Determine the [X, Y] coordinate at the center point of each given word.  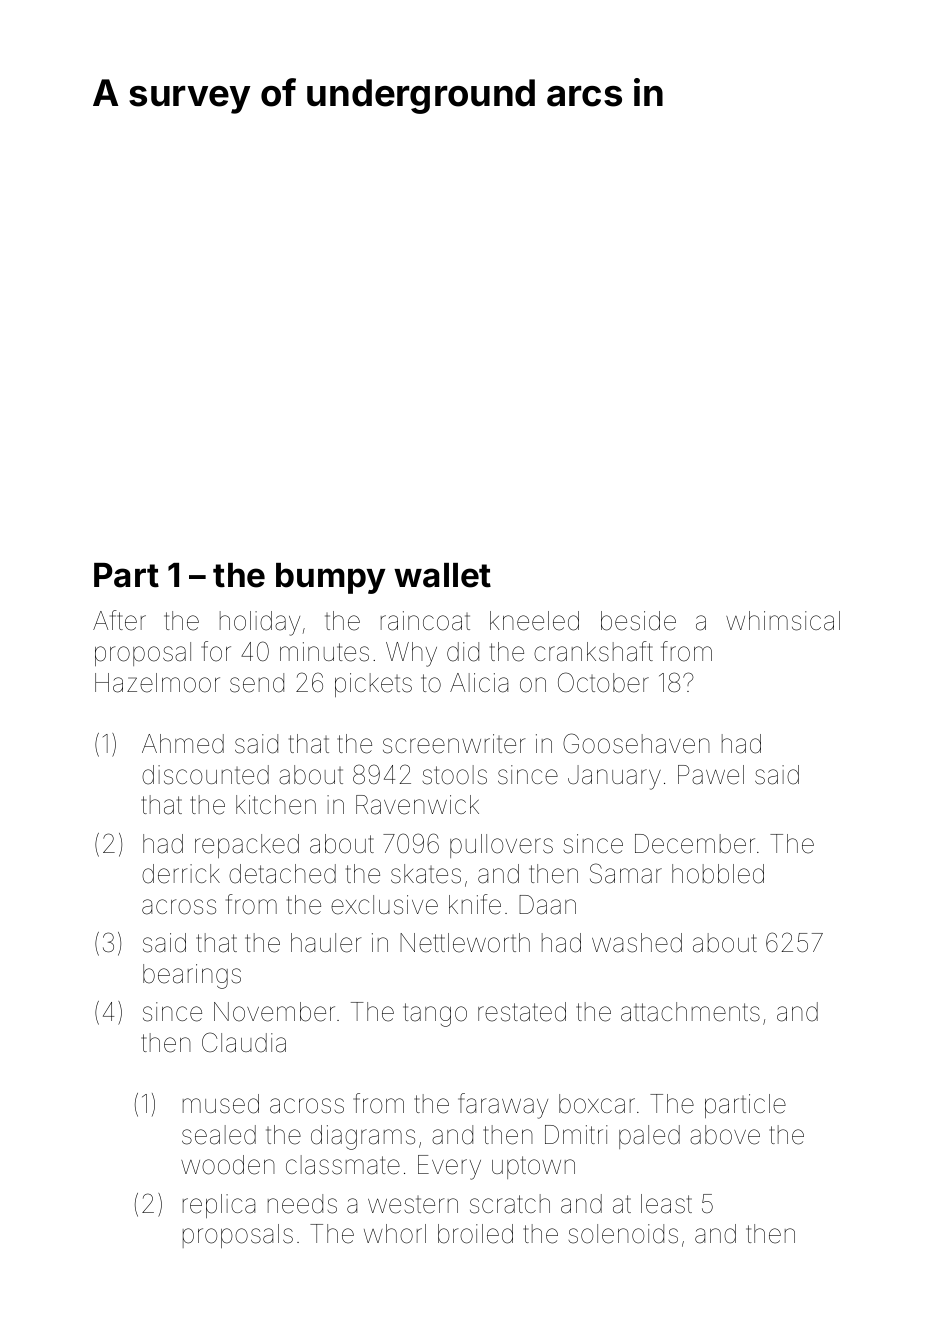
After [119, 620]
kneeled [534, 621]
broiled [475, 1234]
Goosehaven [636, 743]
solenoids [623, 1234]
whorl [395, 1234]
